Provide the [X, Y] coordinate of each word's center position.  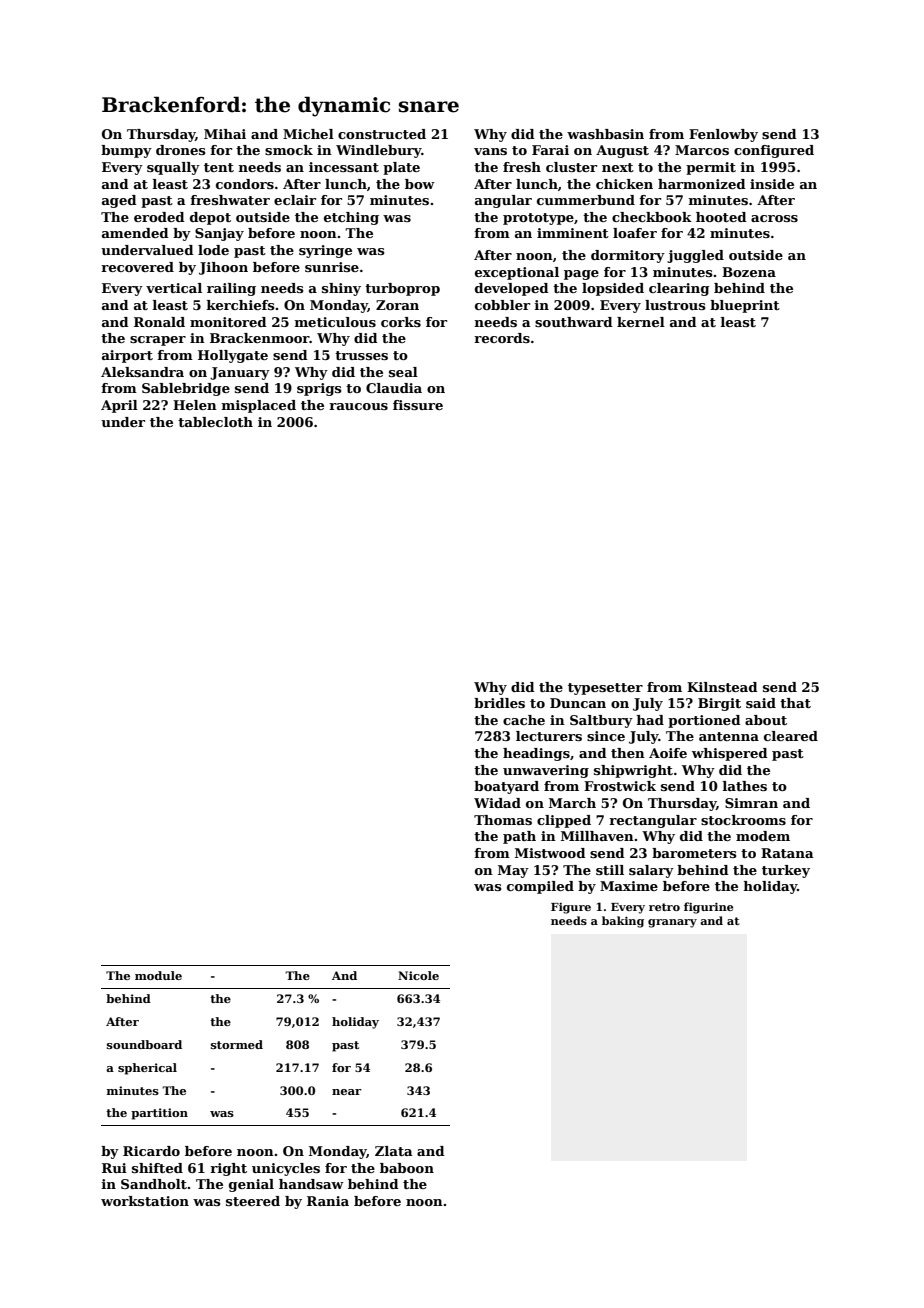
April [119, 406]
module [158, 975]
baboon [407, 1168]
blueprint [745, 306]
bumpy [126, 151]
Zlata [394, 1151]
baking [623, 922]
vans [490, 151]
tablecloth [215, 422]
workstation [145, 1201]
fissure [418, 405]
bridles [499, 703]
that [795, 703]
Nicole [418, 975]
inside [772, 184]
